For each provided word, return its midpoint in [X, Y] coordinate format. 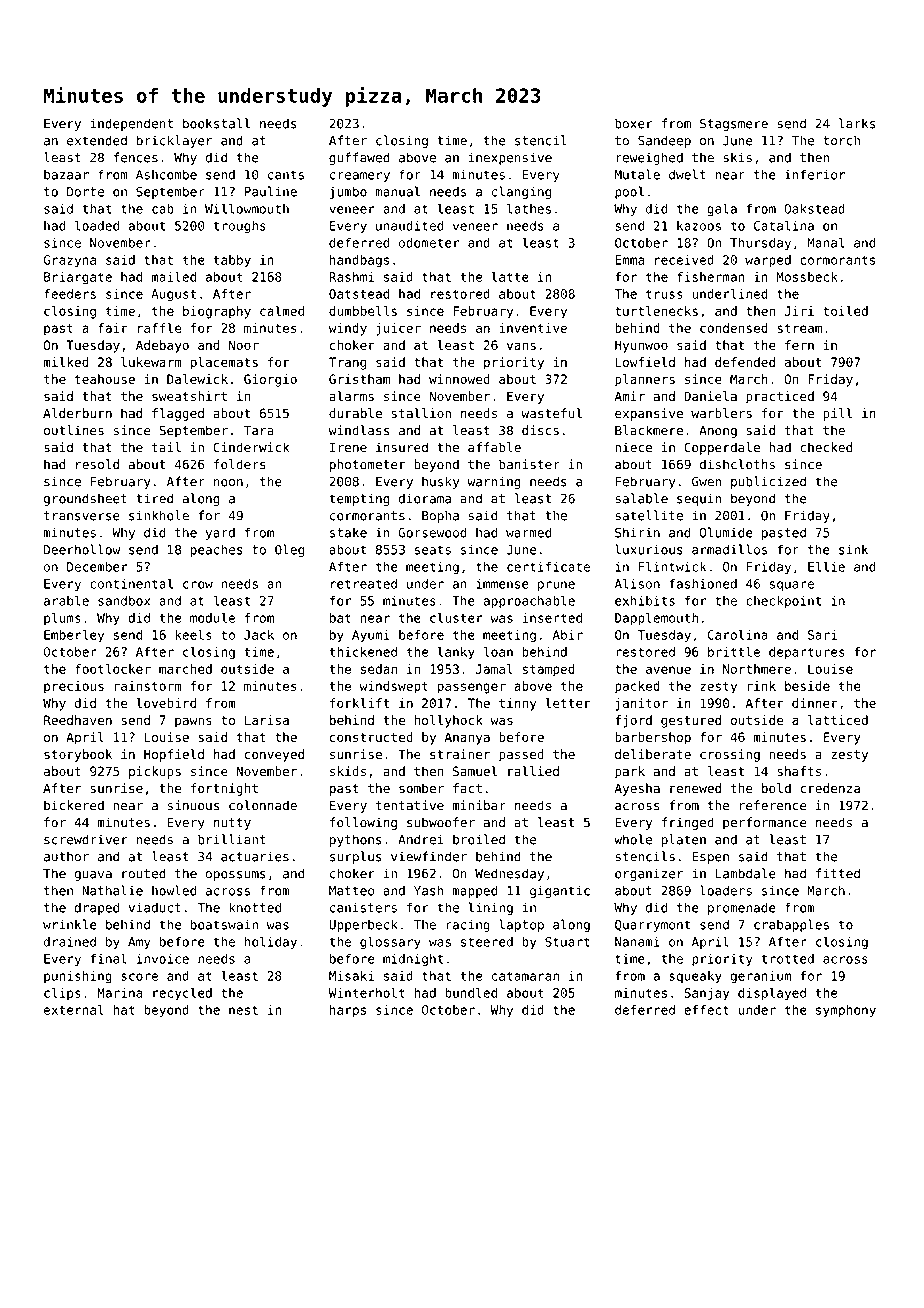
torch [841, 140]
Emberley [74, 636]
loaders [726, 890]
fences [136, 157]
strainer [460, 754]
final [109, 958]
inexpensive [510, 158]
